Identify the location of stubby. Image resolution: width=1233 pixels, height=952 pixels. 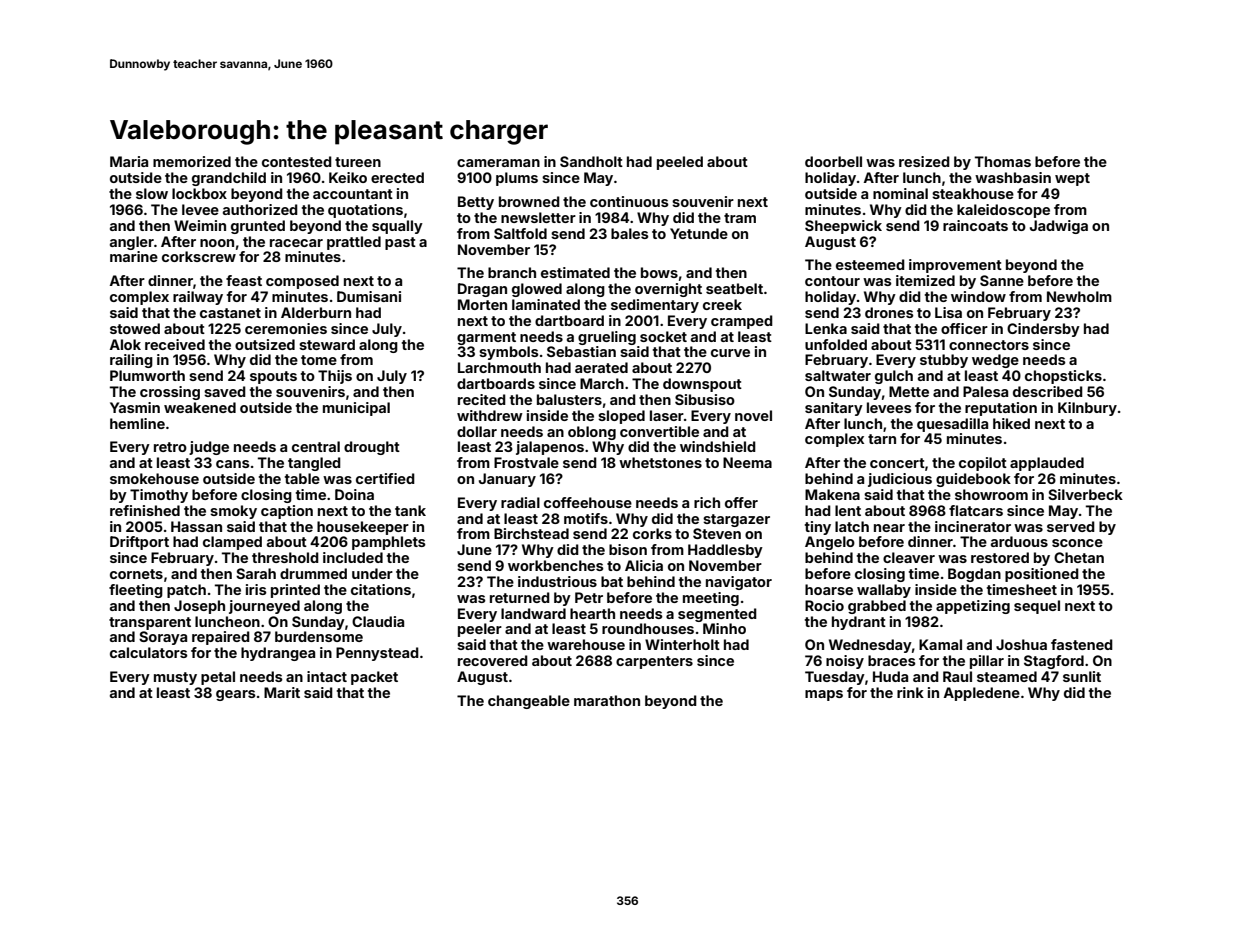
(944, 361).
